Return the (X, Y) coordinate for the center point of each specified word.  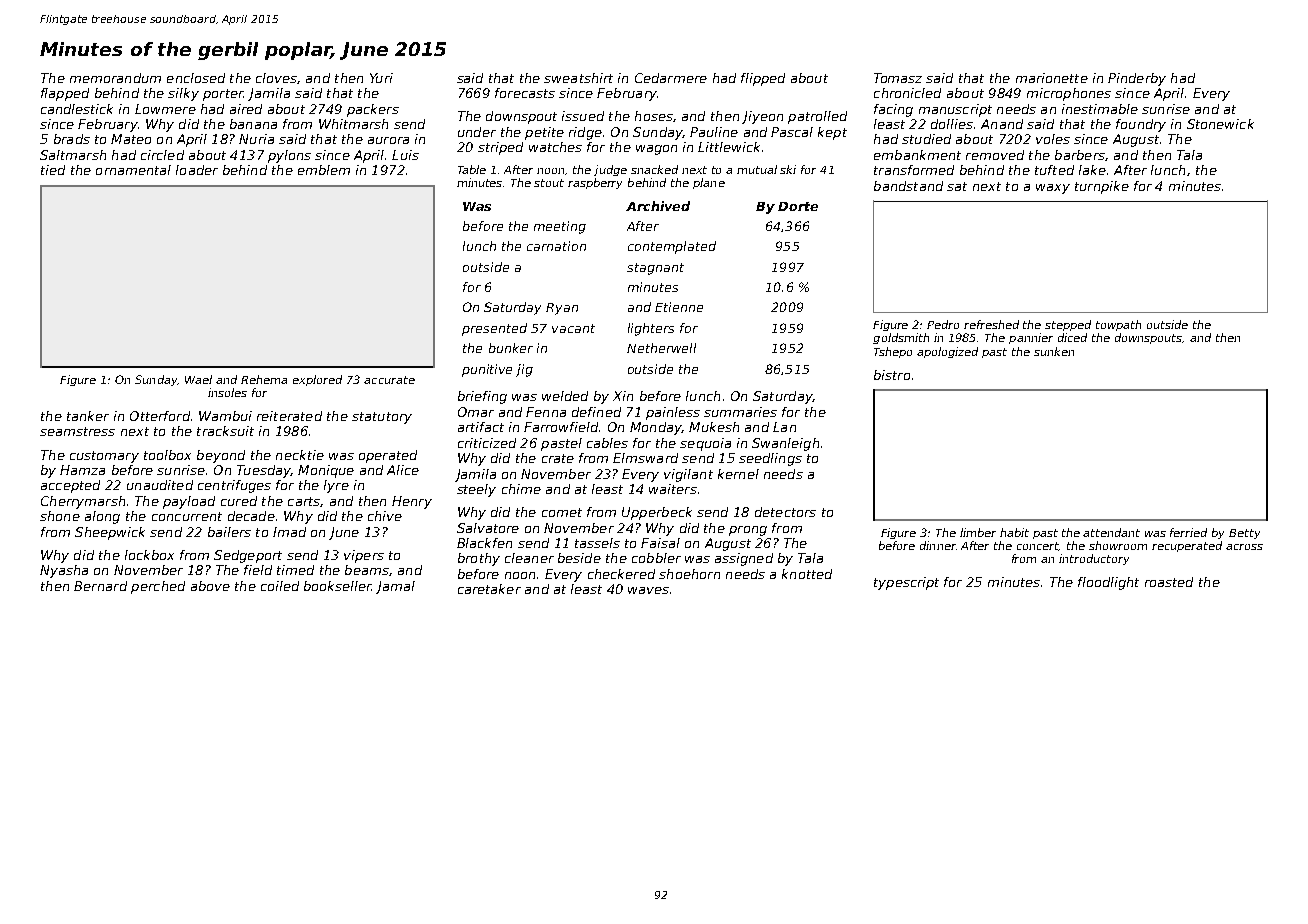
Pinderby (1137, 79)
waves (648, 590)
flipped (763, 79)
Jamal (395, 587)
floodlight (1108, 583)
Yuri (381, 78)
